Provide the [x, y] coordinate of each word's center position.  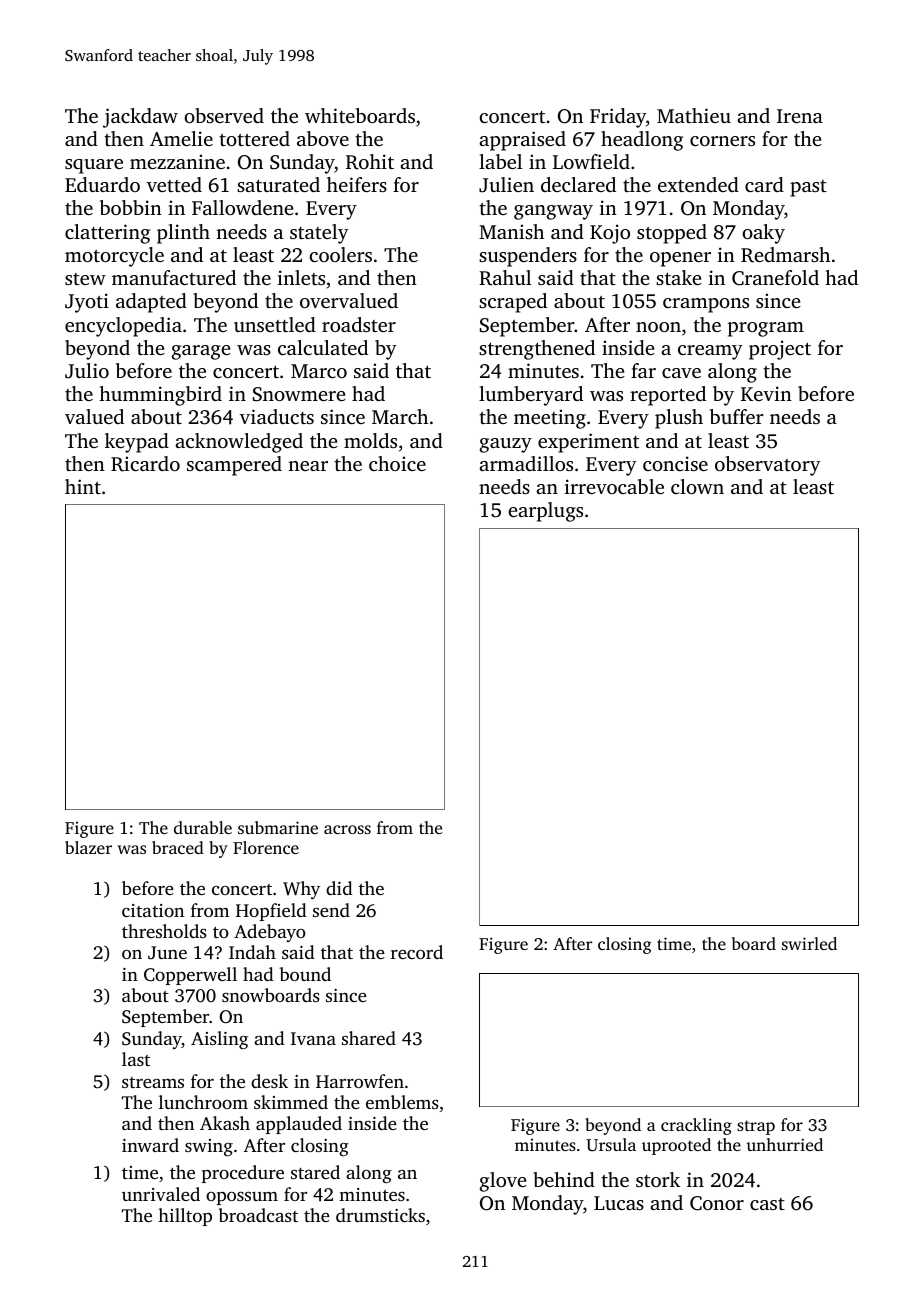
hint [83, 486]
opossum [242, 1198]
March [400, 416]
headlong [642, 141]
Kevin [766, 393]
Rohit [370, 162]
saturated [278, 184]
